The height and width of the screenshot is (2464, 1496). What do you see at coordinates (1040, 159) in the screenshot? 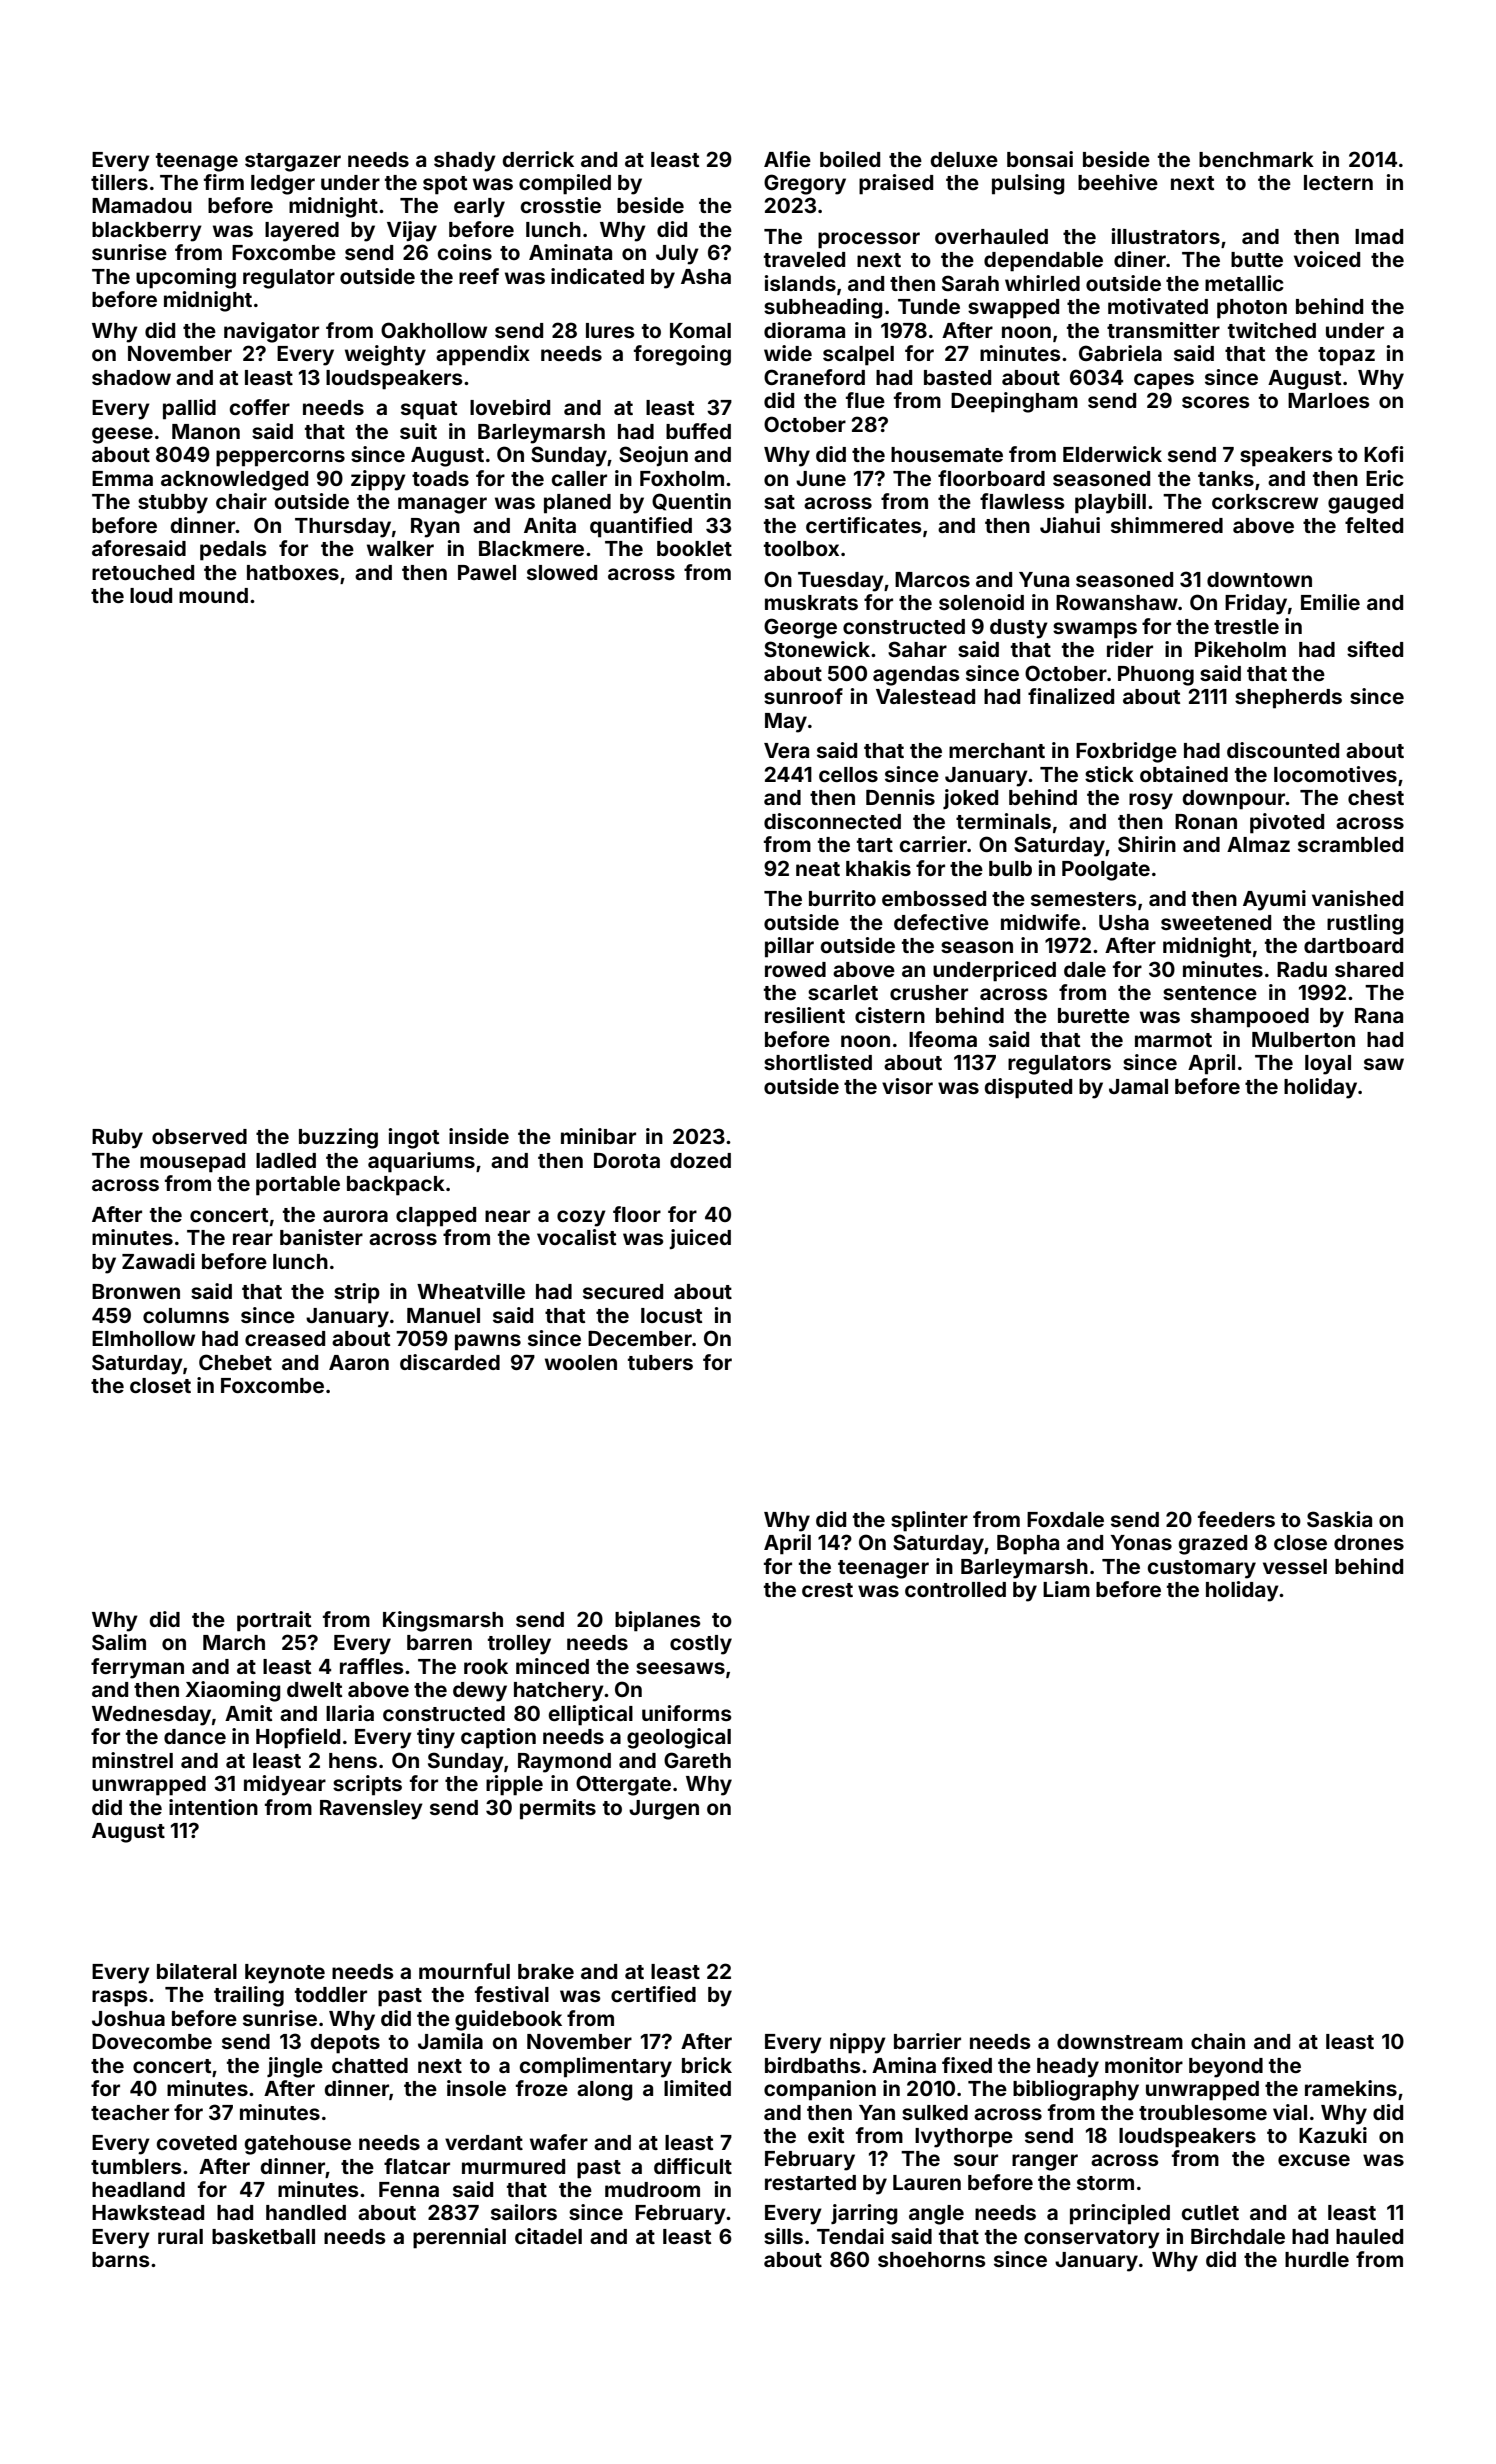
I see `bonsai` at bounding box center [1040, 159].
